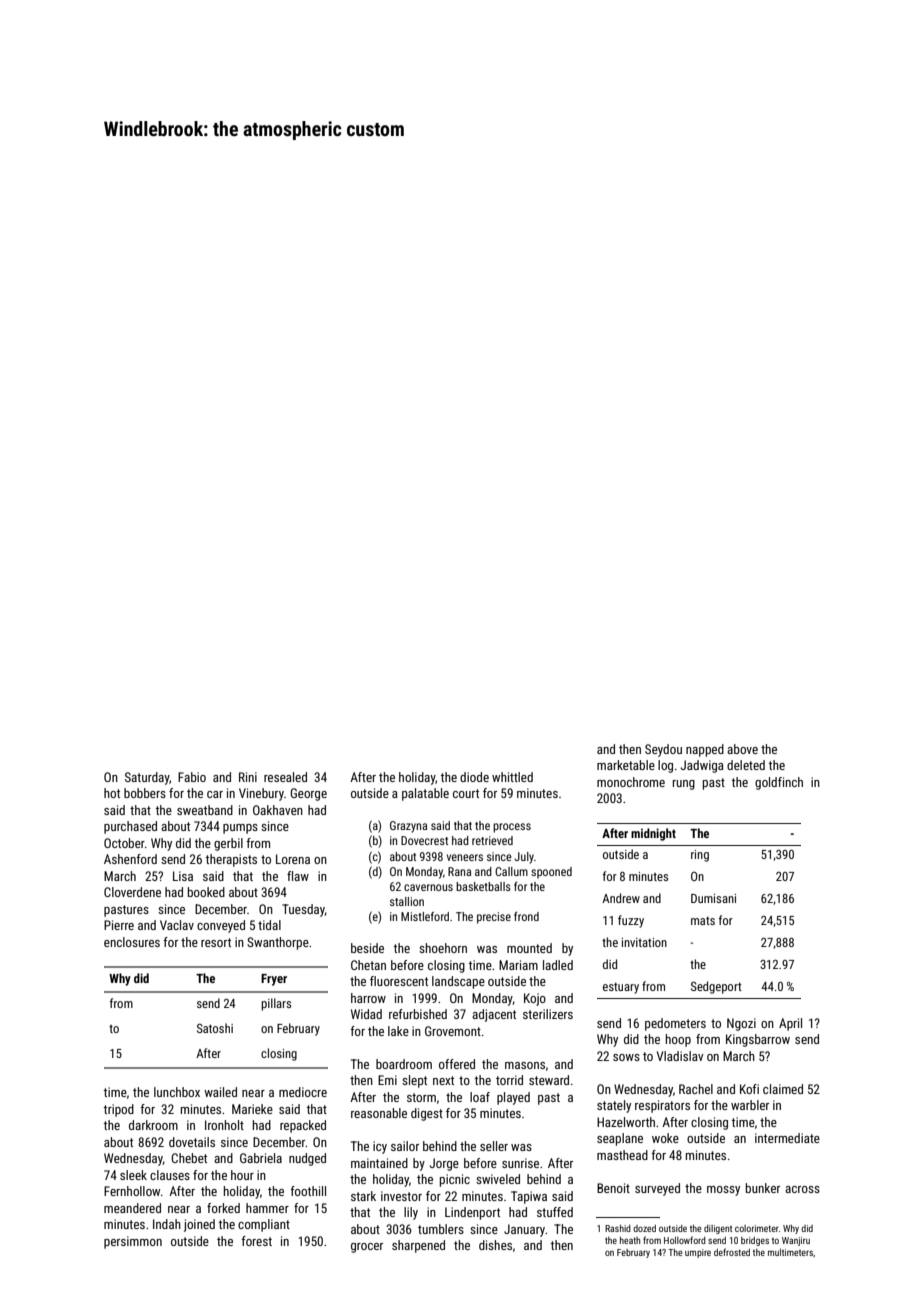 This page has width=924, height=1308. I want to click on July, so click(524, 858).
